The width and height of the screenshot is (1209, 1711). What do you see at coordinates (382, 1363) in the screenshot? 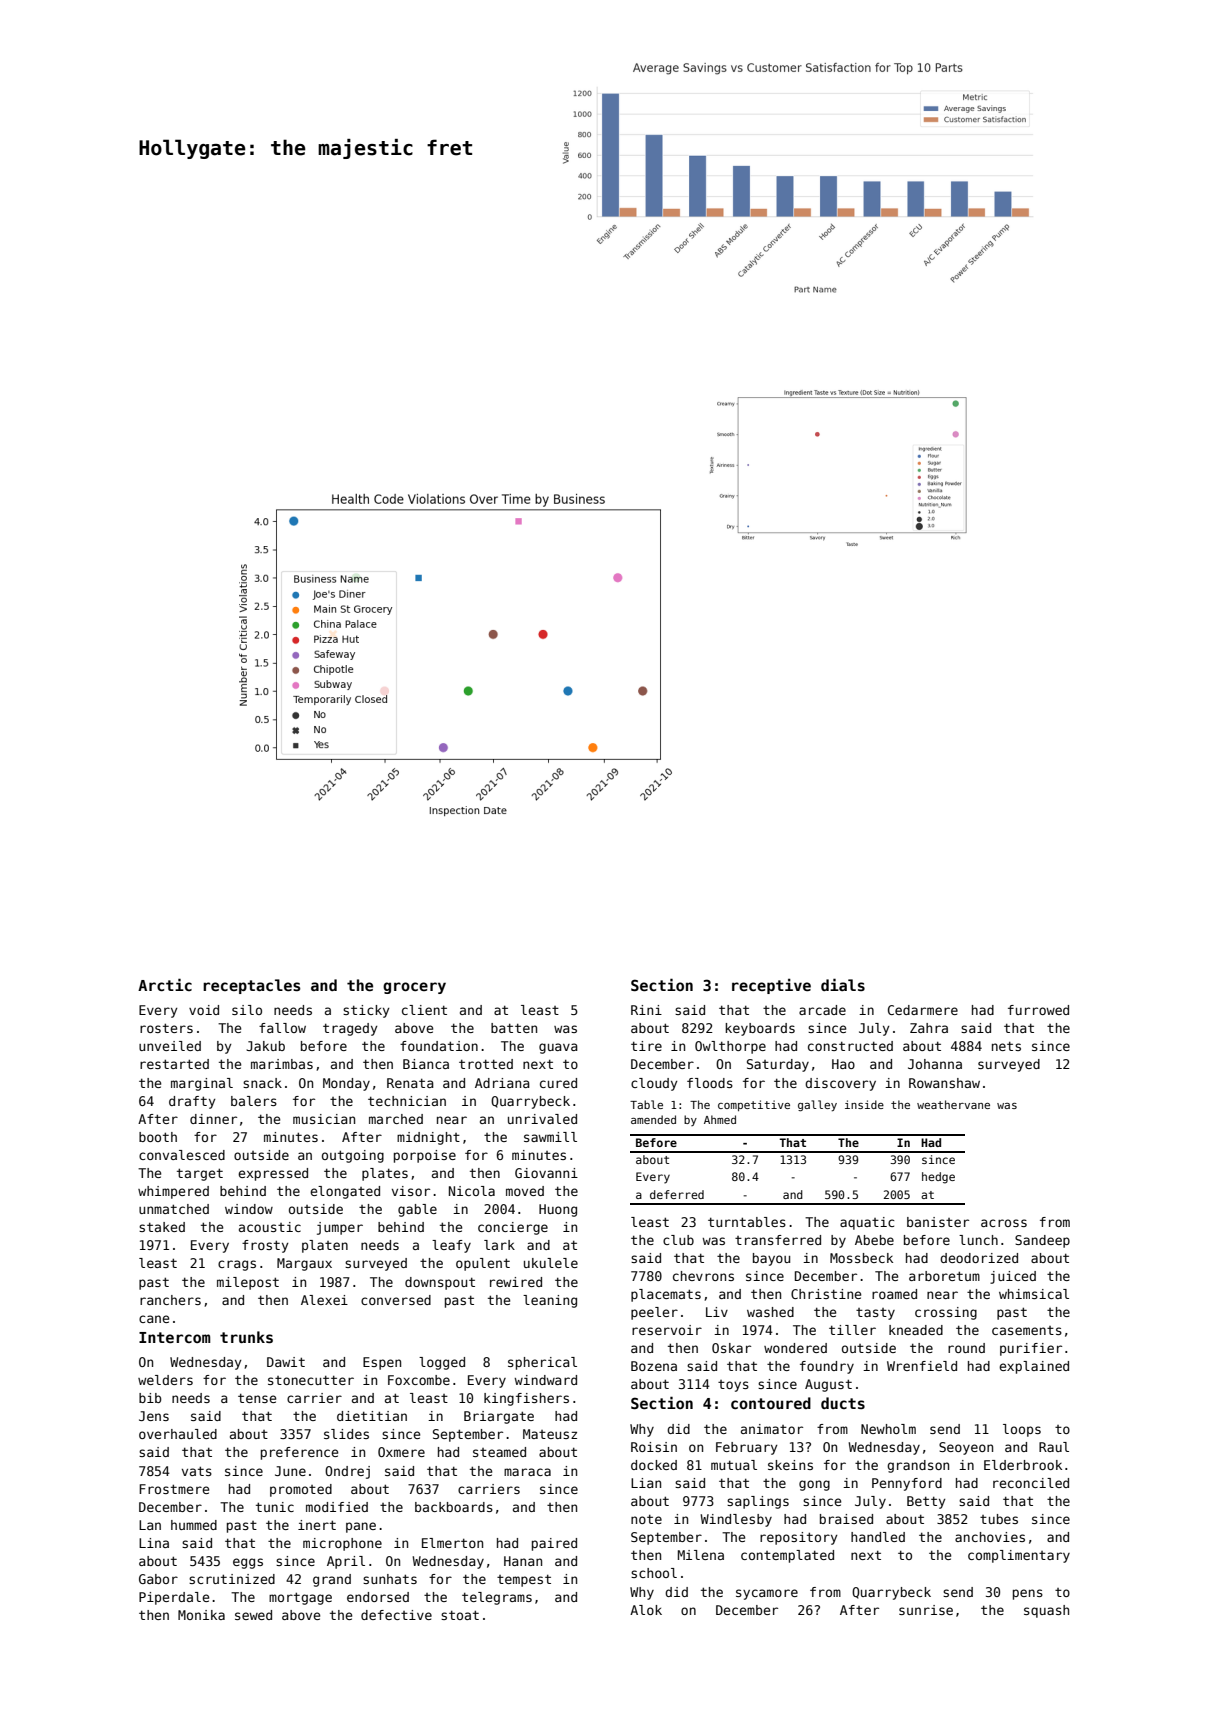
I see `Espen` at bounding box center [382, 1363].
